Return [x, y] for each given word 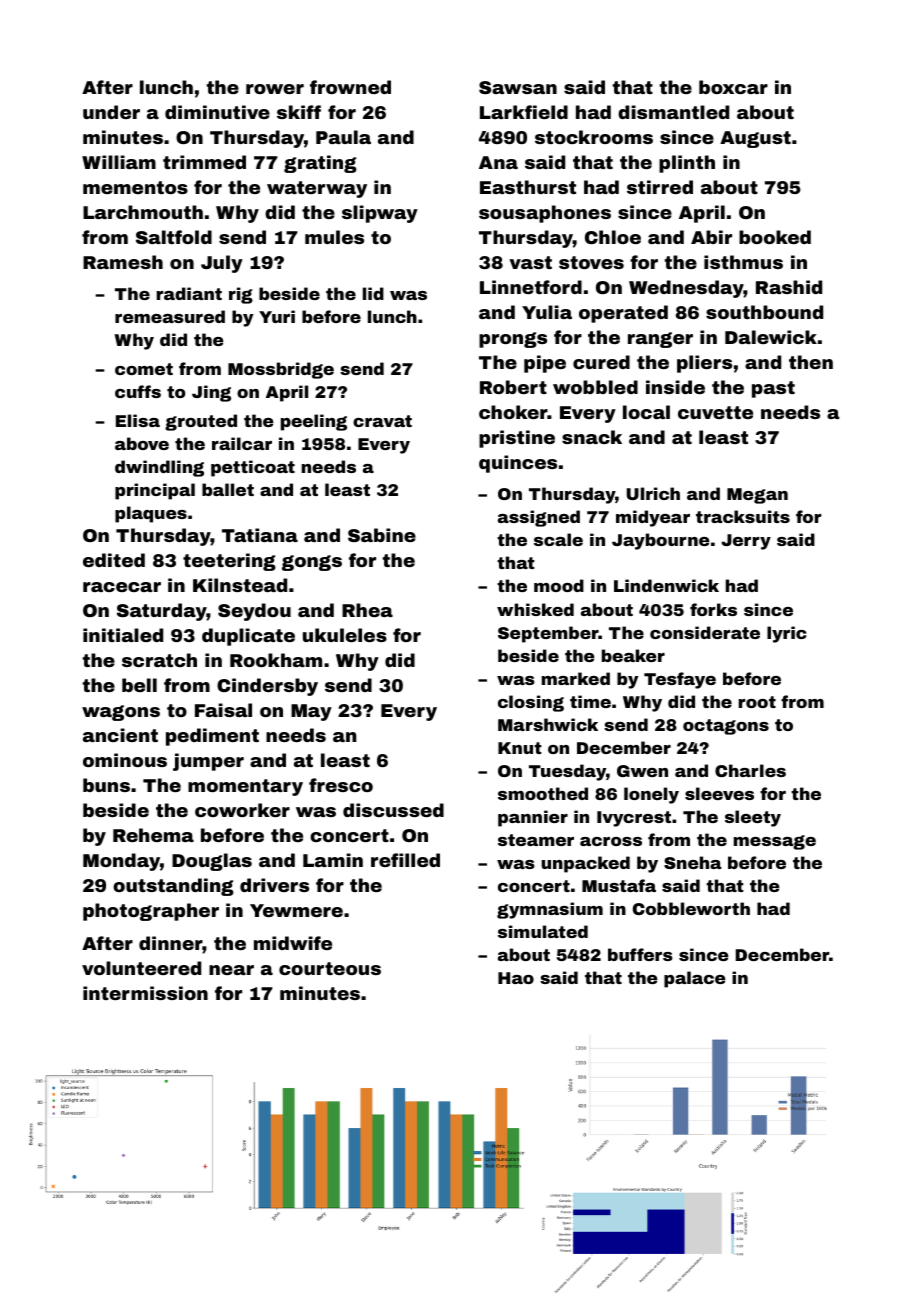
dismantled [673, 112]
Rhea [367, 610]
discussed [393, 810]
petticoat [253, 468]
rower [275, 89]
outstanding [173, 887]
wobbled [595, 387]
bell [139, 685]
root [757, 702]
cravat [382, 421]
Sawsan [518, 87]
